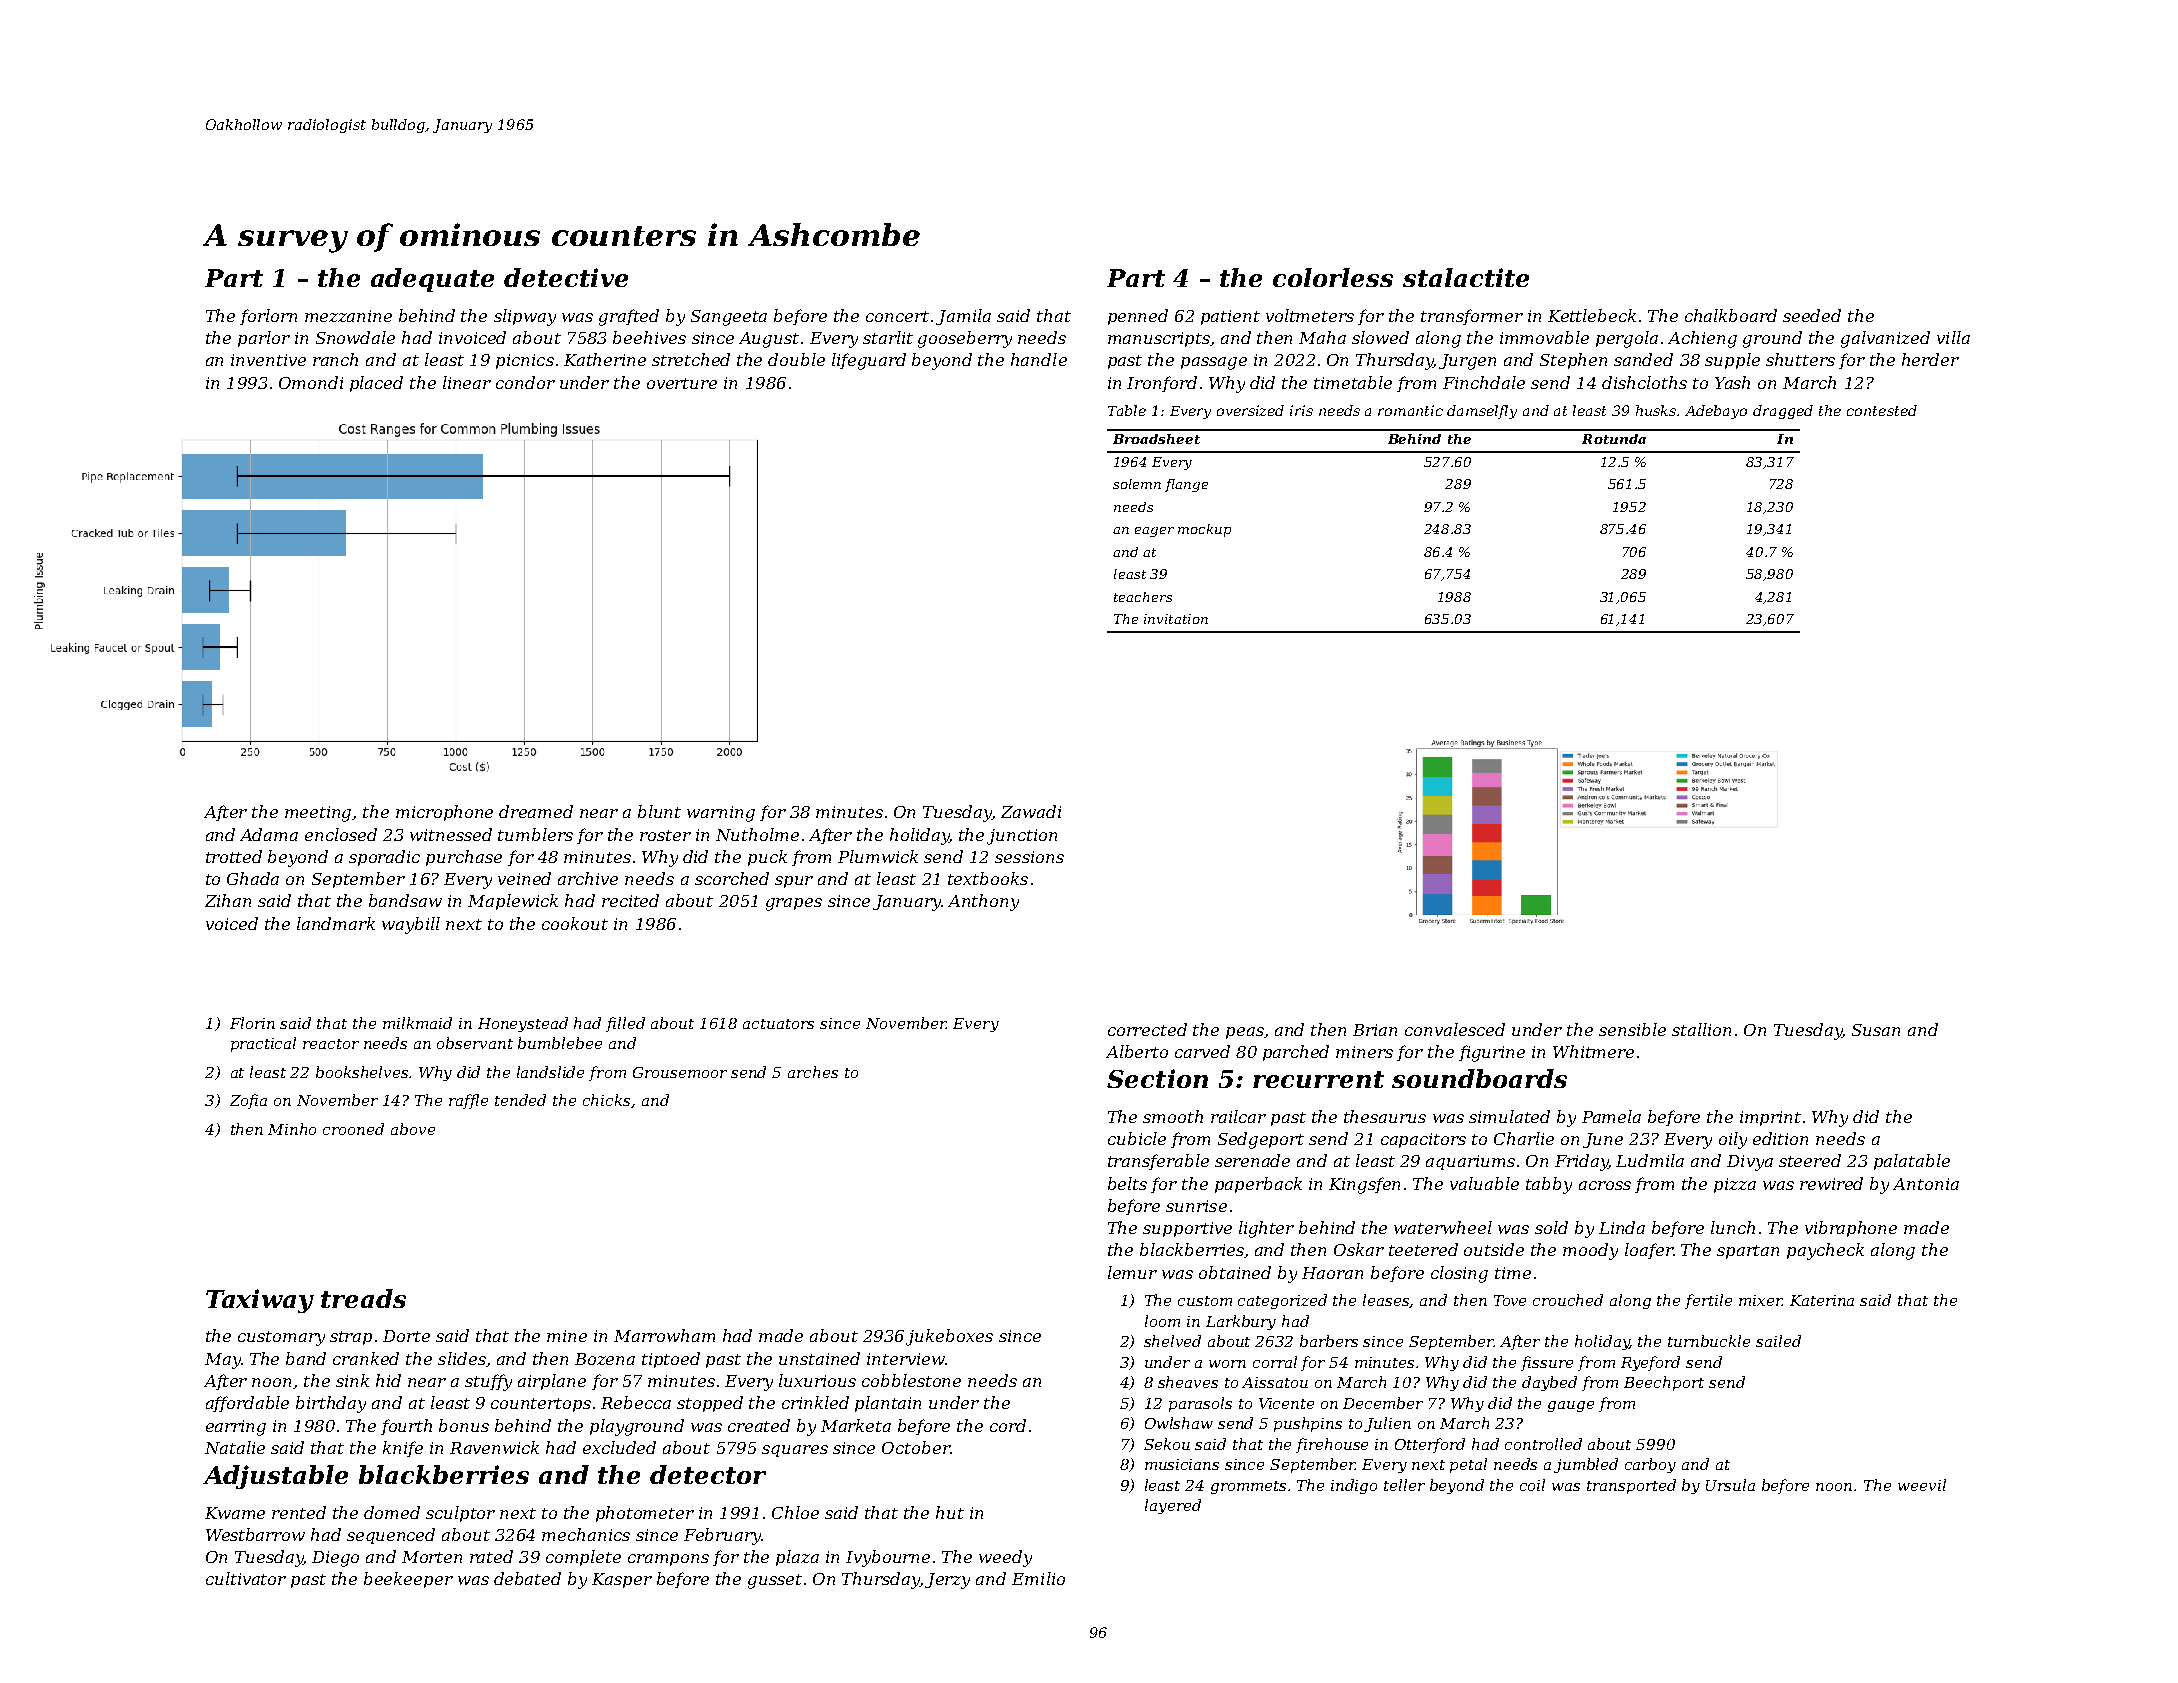 This image has width=2178, height=1683. I want to click on rated, so click(491, 1556).
